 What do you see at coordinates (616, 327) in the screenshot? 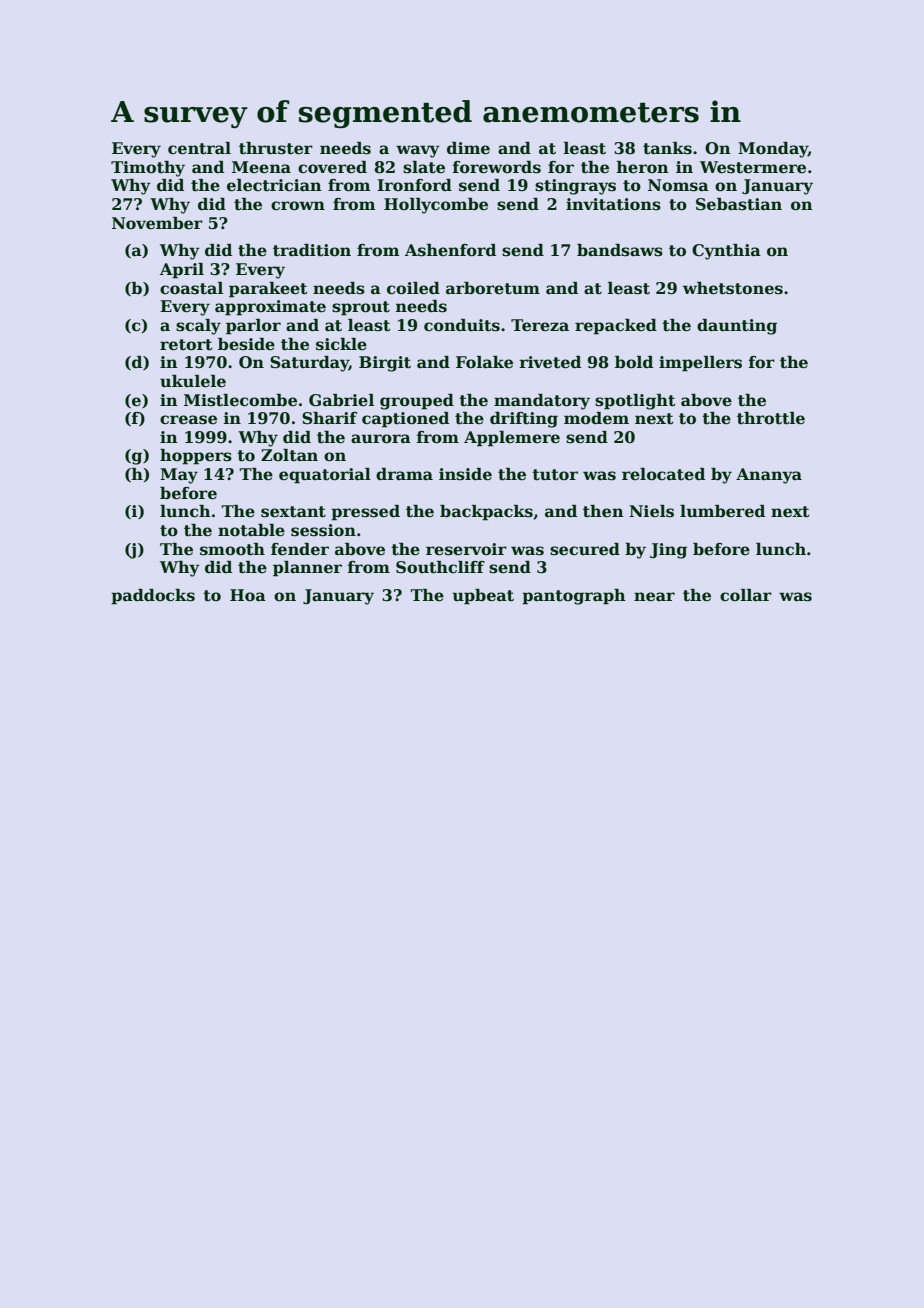
I see `repacked` at bounding box center [616, 327].
